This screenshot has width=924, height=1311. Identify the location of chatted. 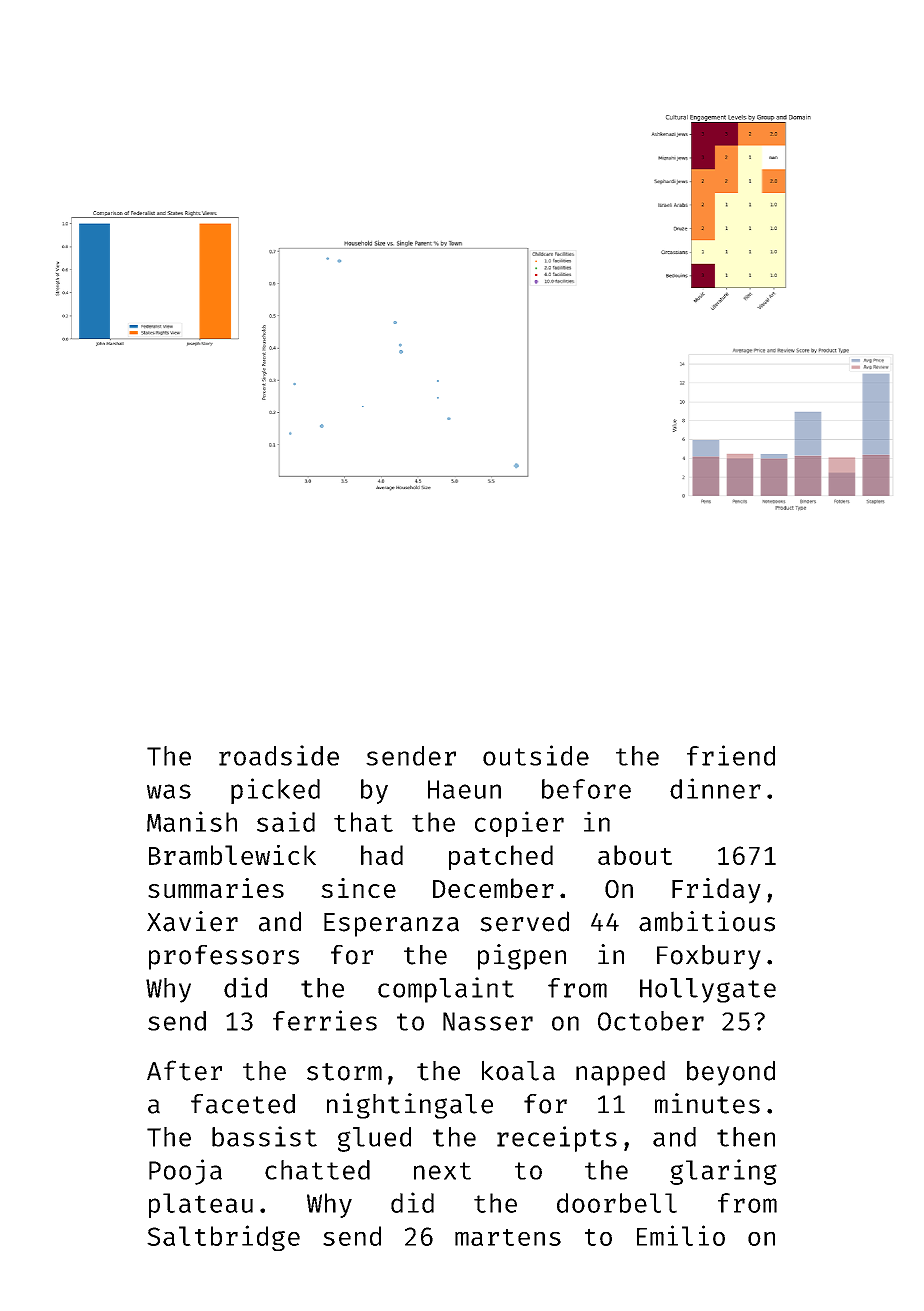
(317, 1170).
